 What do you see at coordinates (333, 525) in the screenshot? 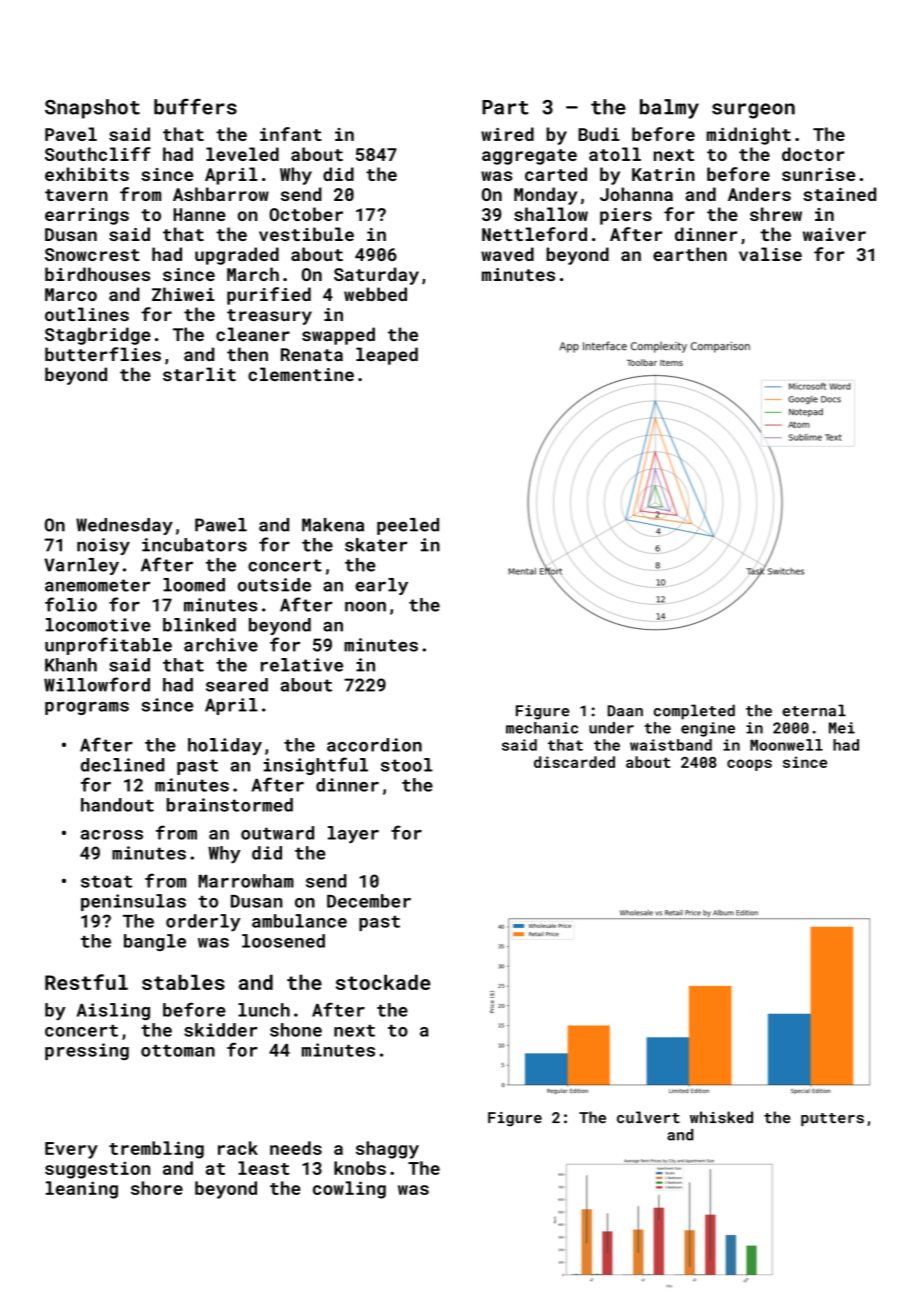
I see `Makena` at bounding box center [333, 525].
